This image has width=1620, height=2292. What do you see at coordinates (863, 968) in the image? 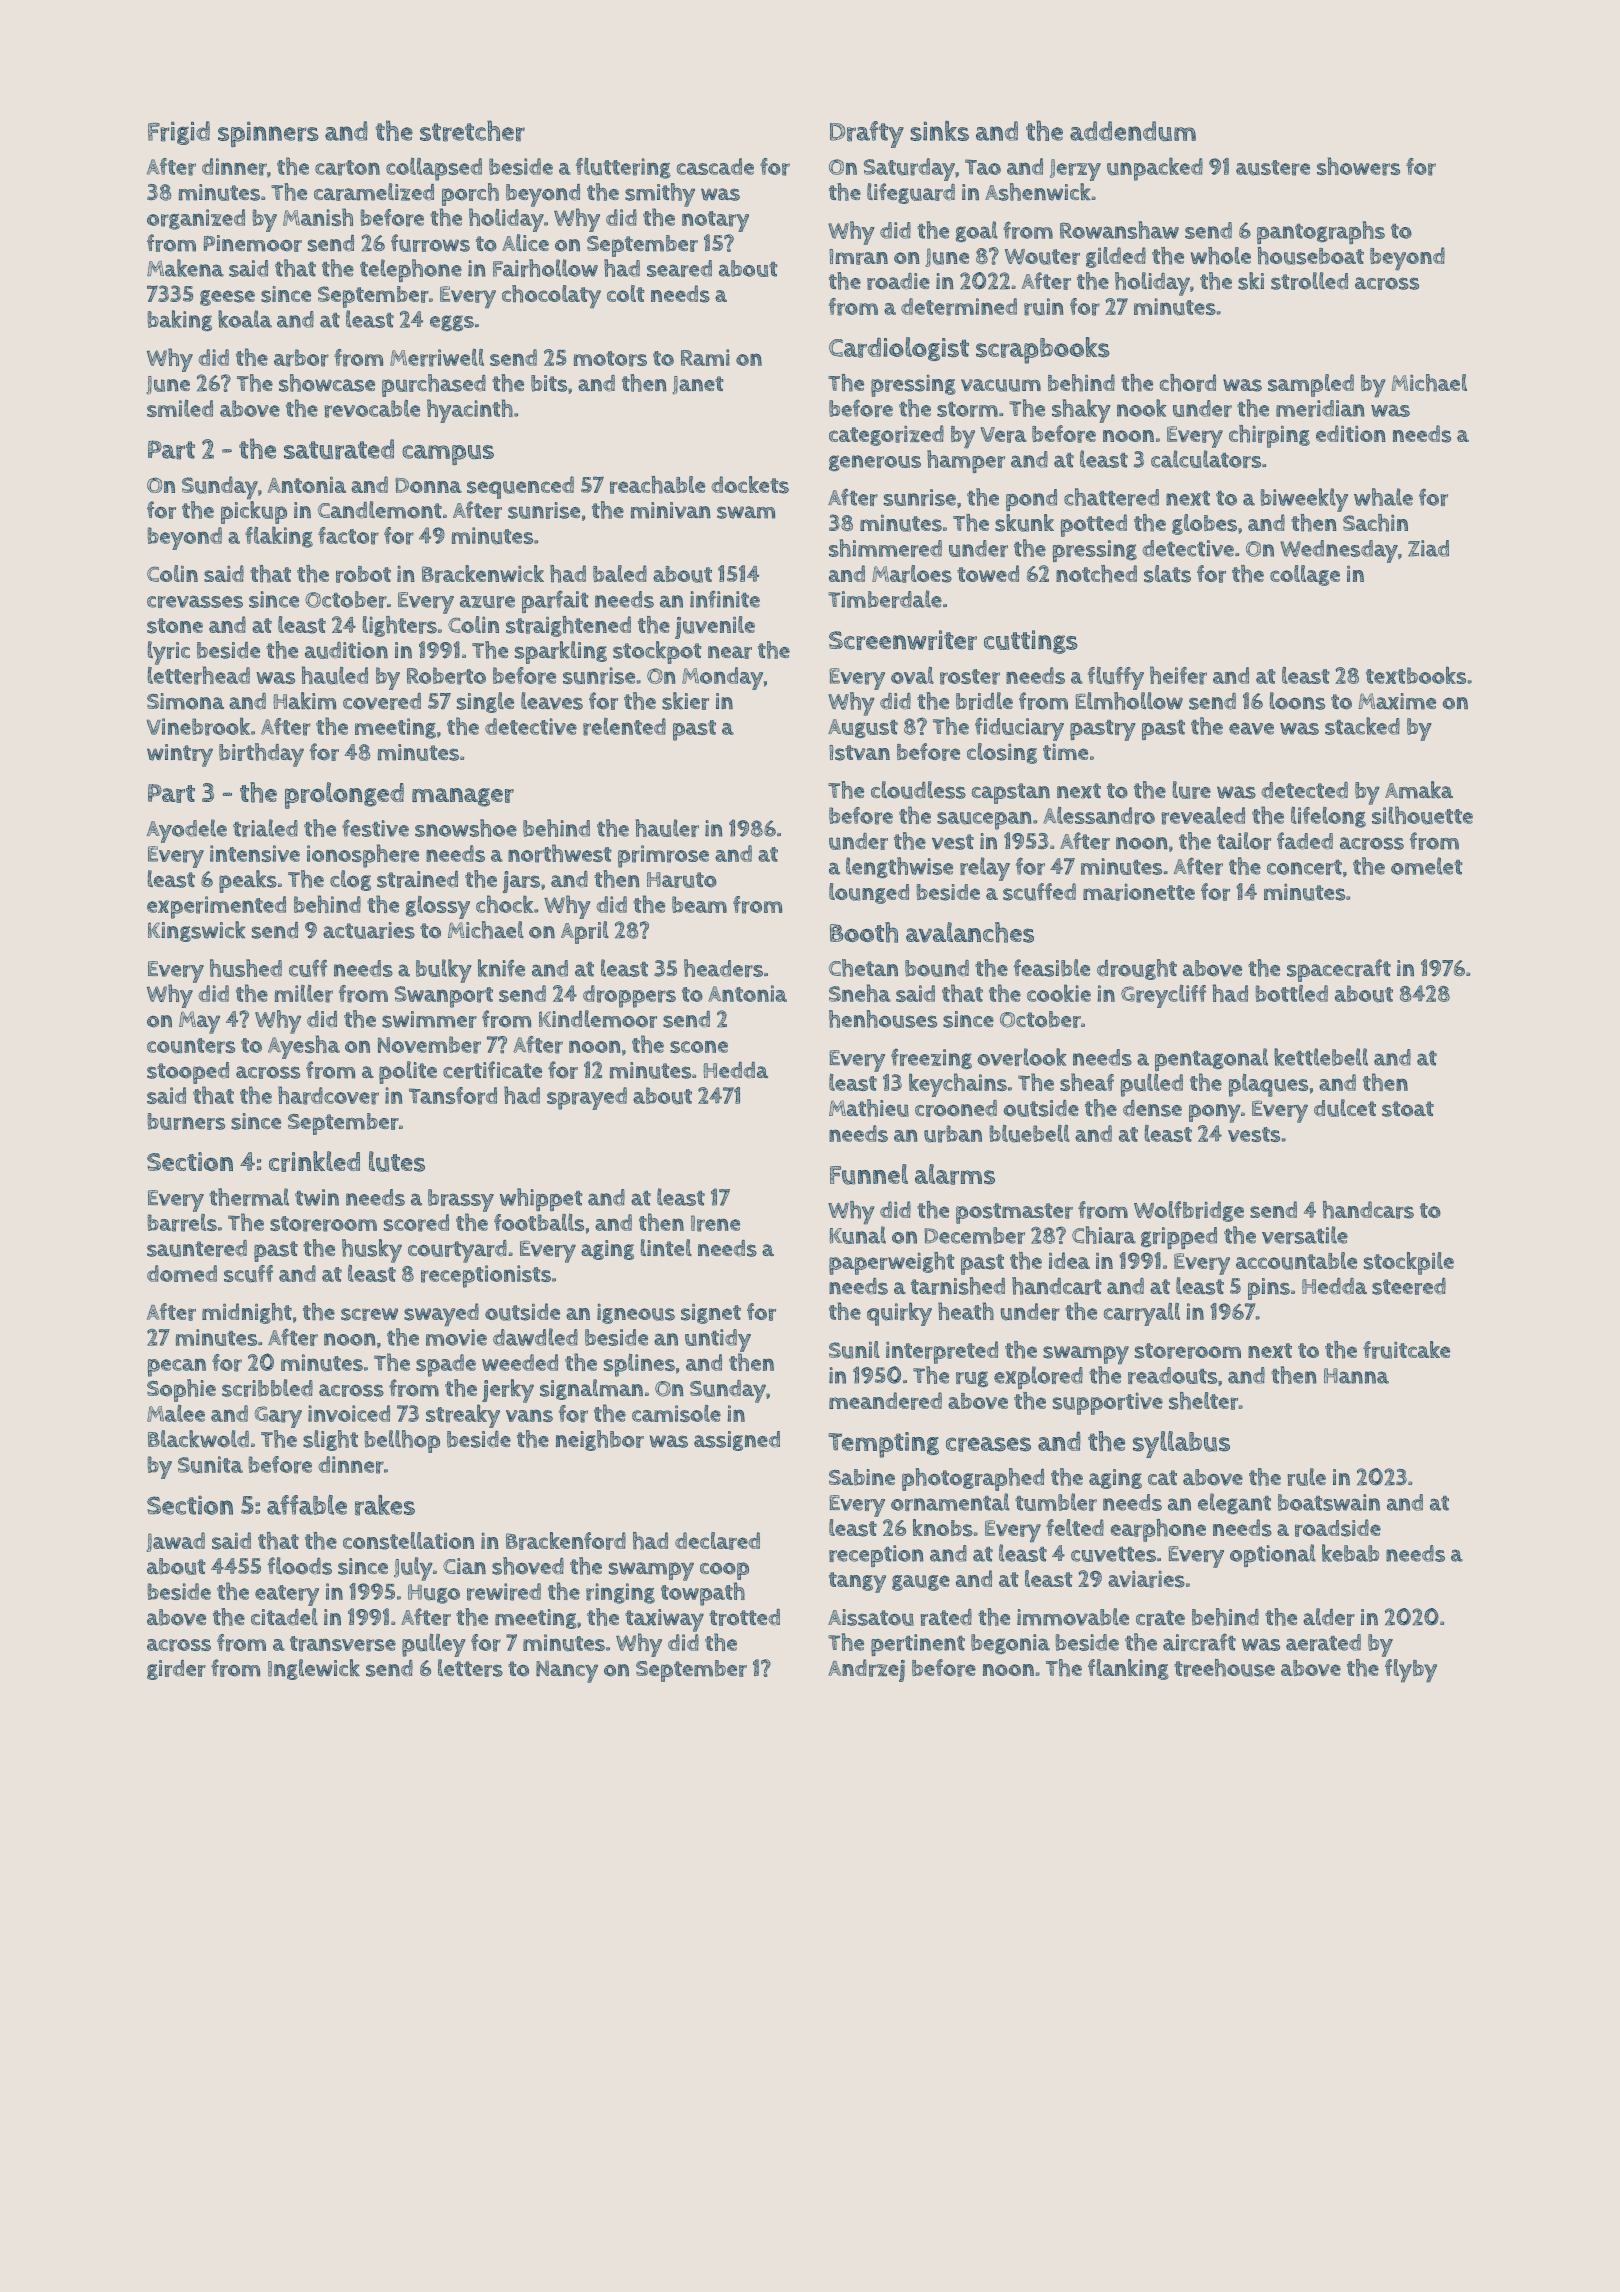
I see `Chetan` at bounding box center [863, 968].
